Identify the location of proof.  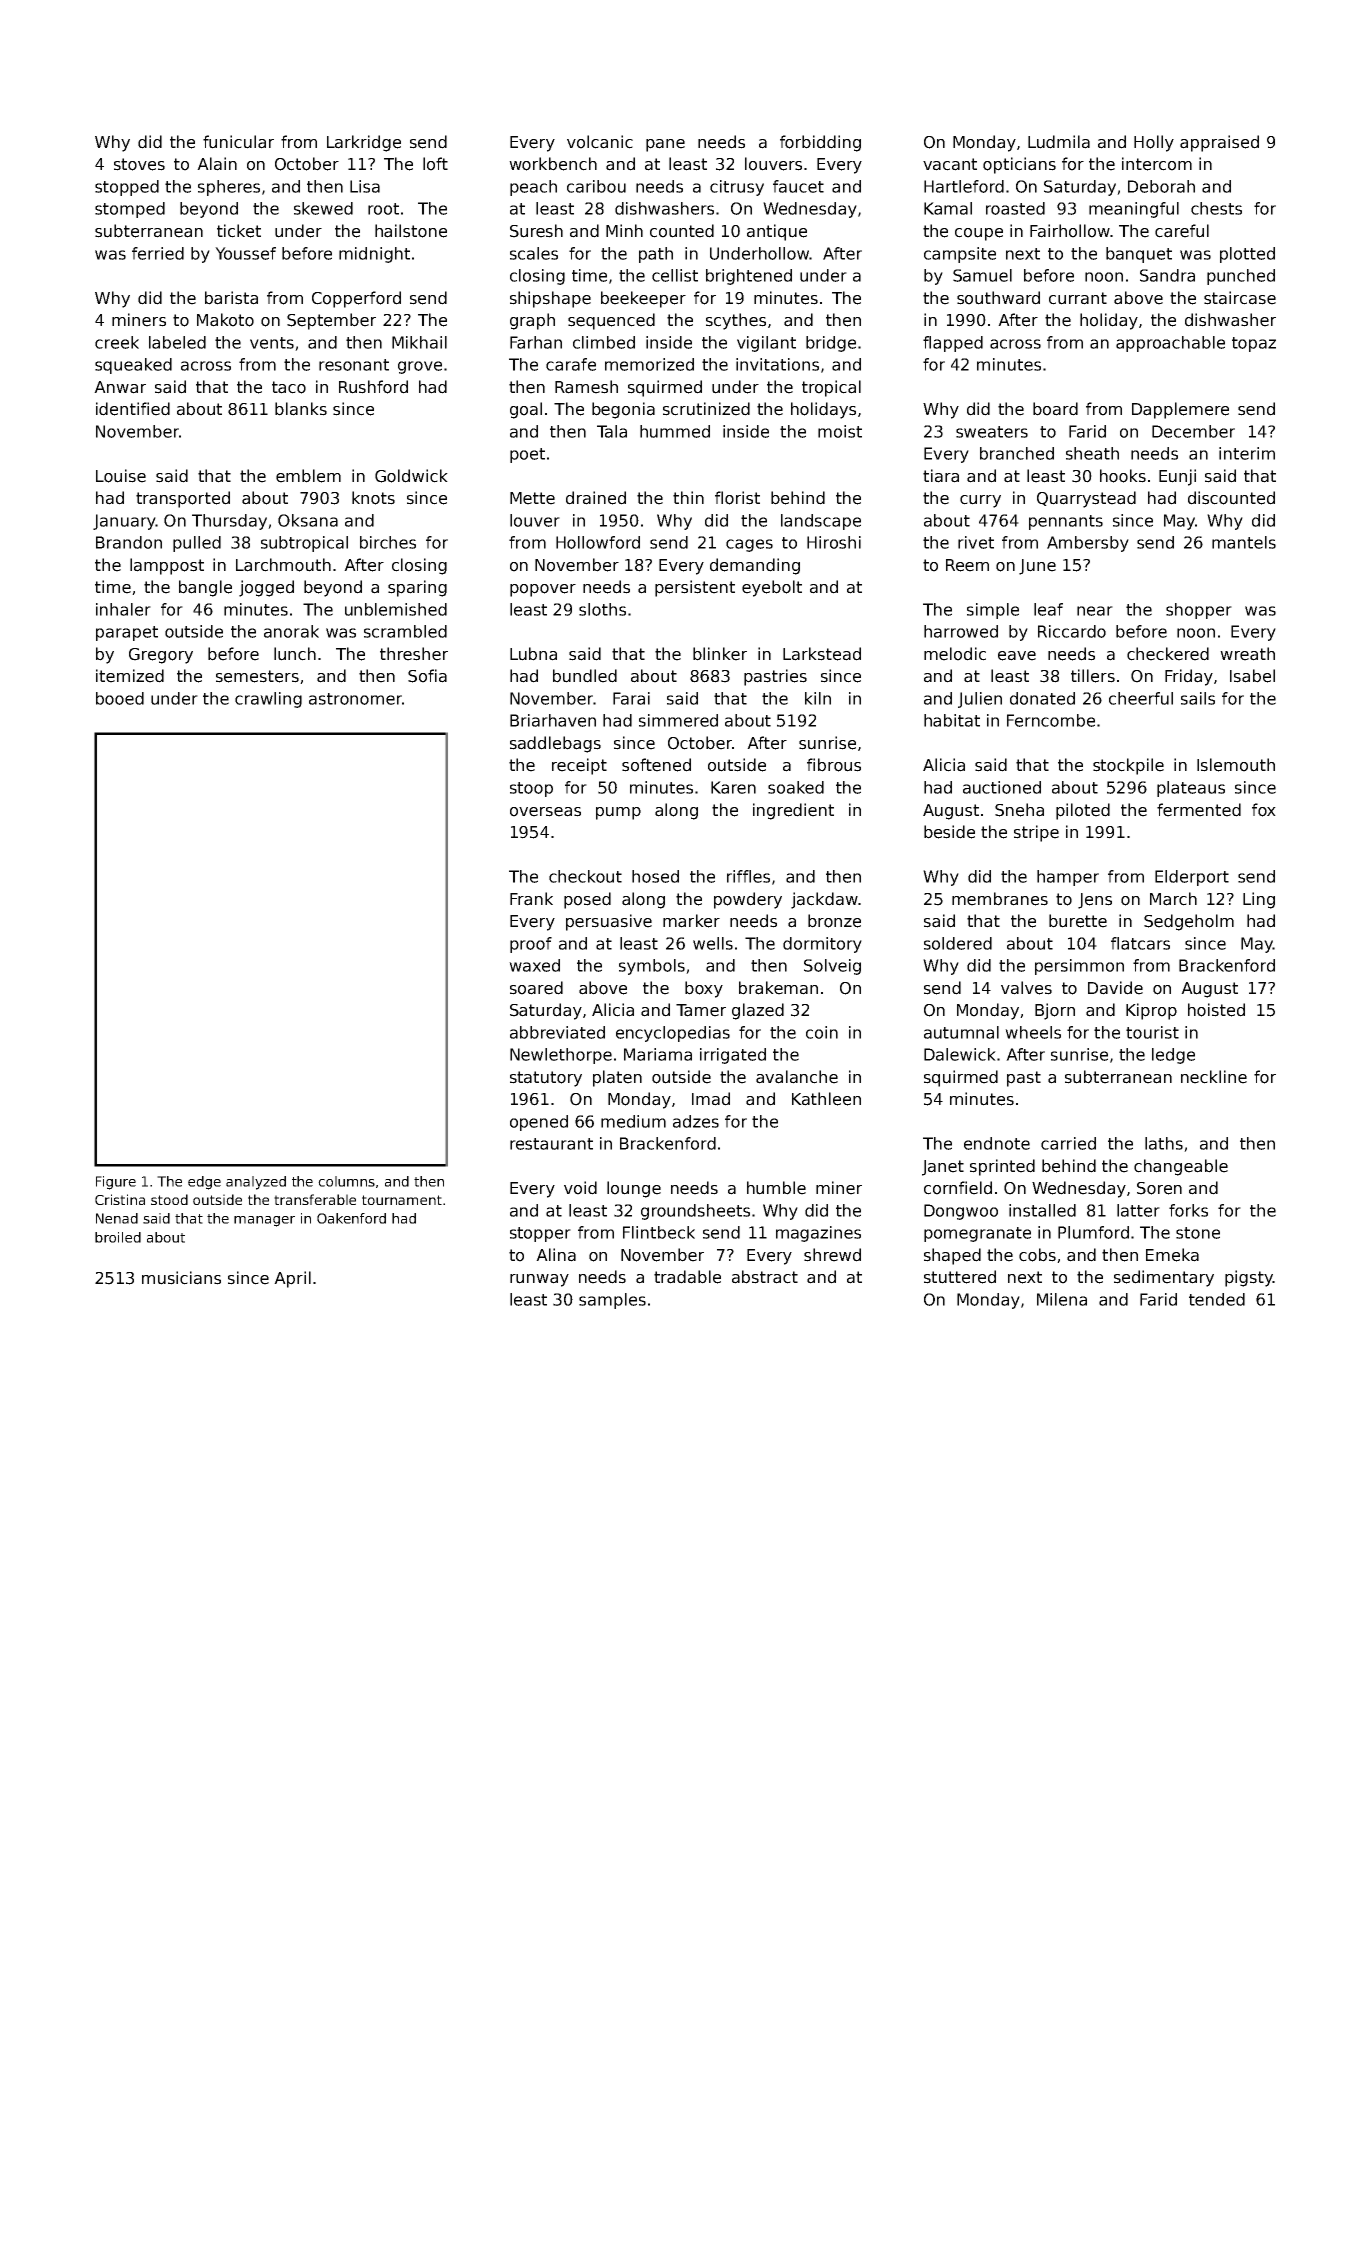
(531, 945).
